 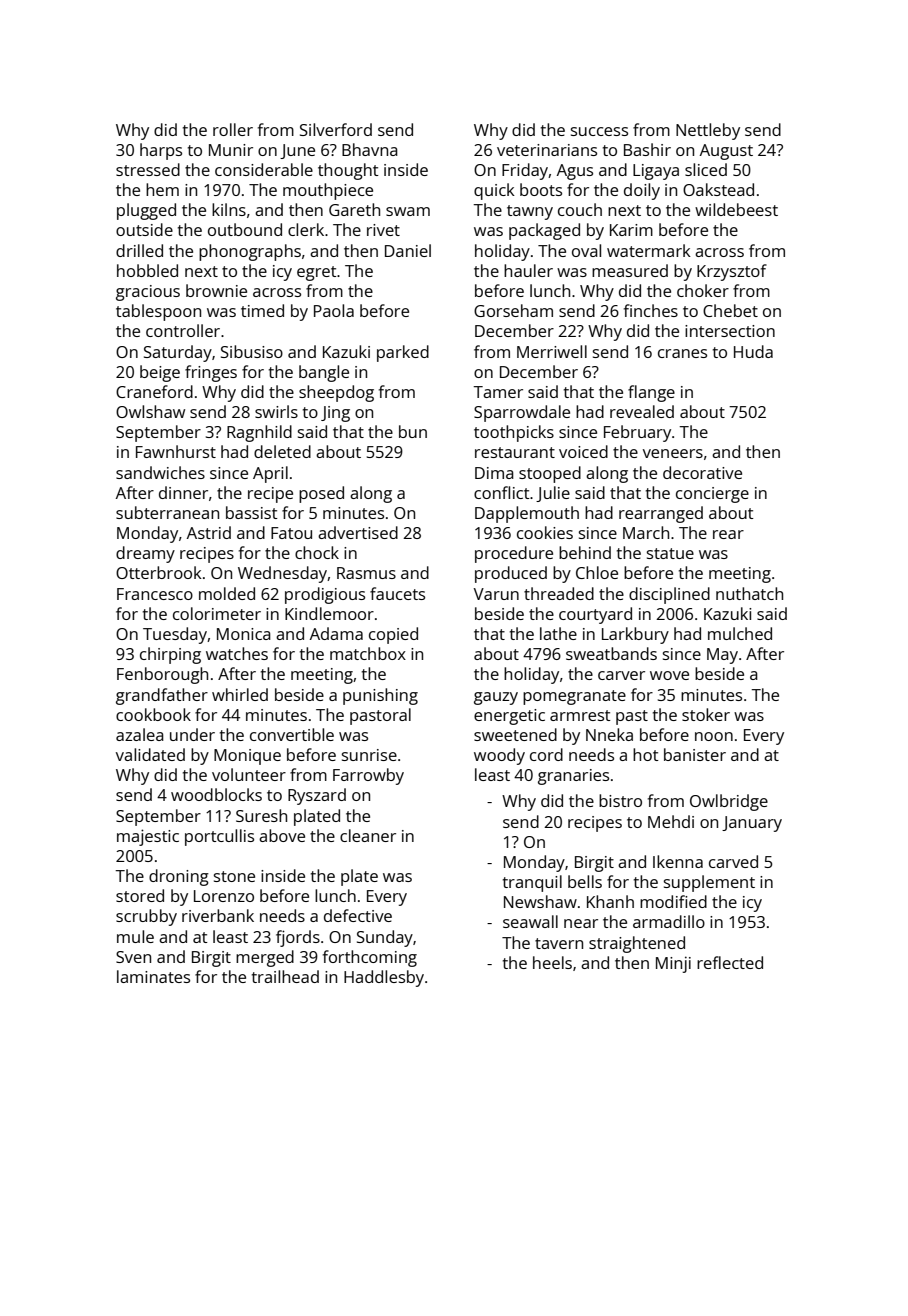 I want to click on sunrise, so click(x=369, y=755).
